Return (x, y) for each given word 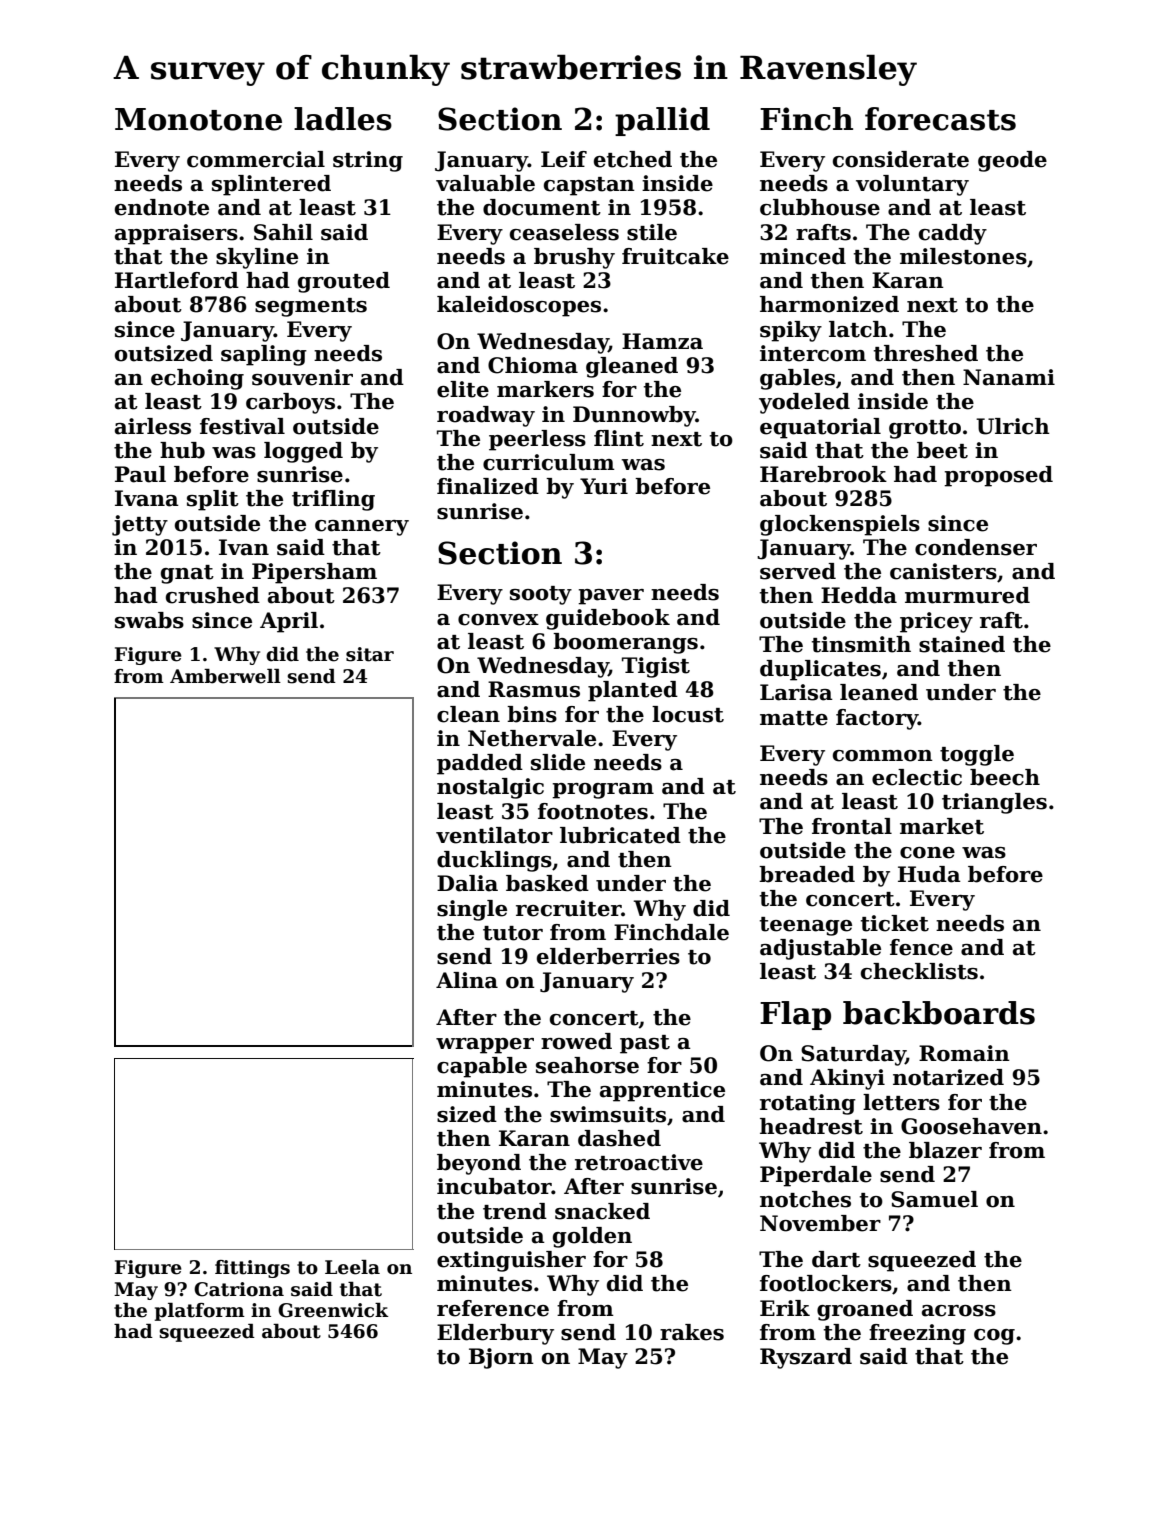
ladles (343, 119)
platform (200, 1312)
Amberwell (225, 676)
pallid (662, 121)
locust (688, 714)
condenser (976, 547)
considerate (901, 159)
